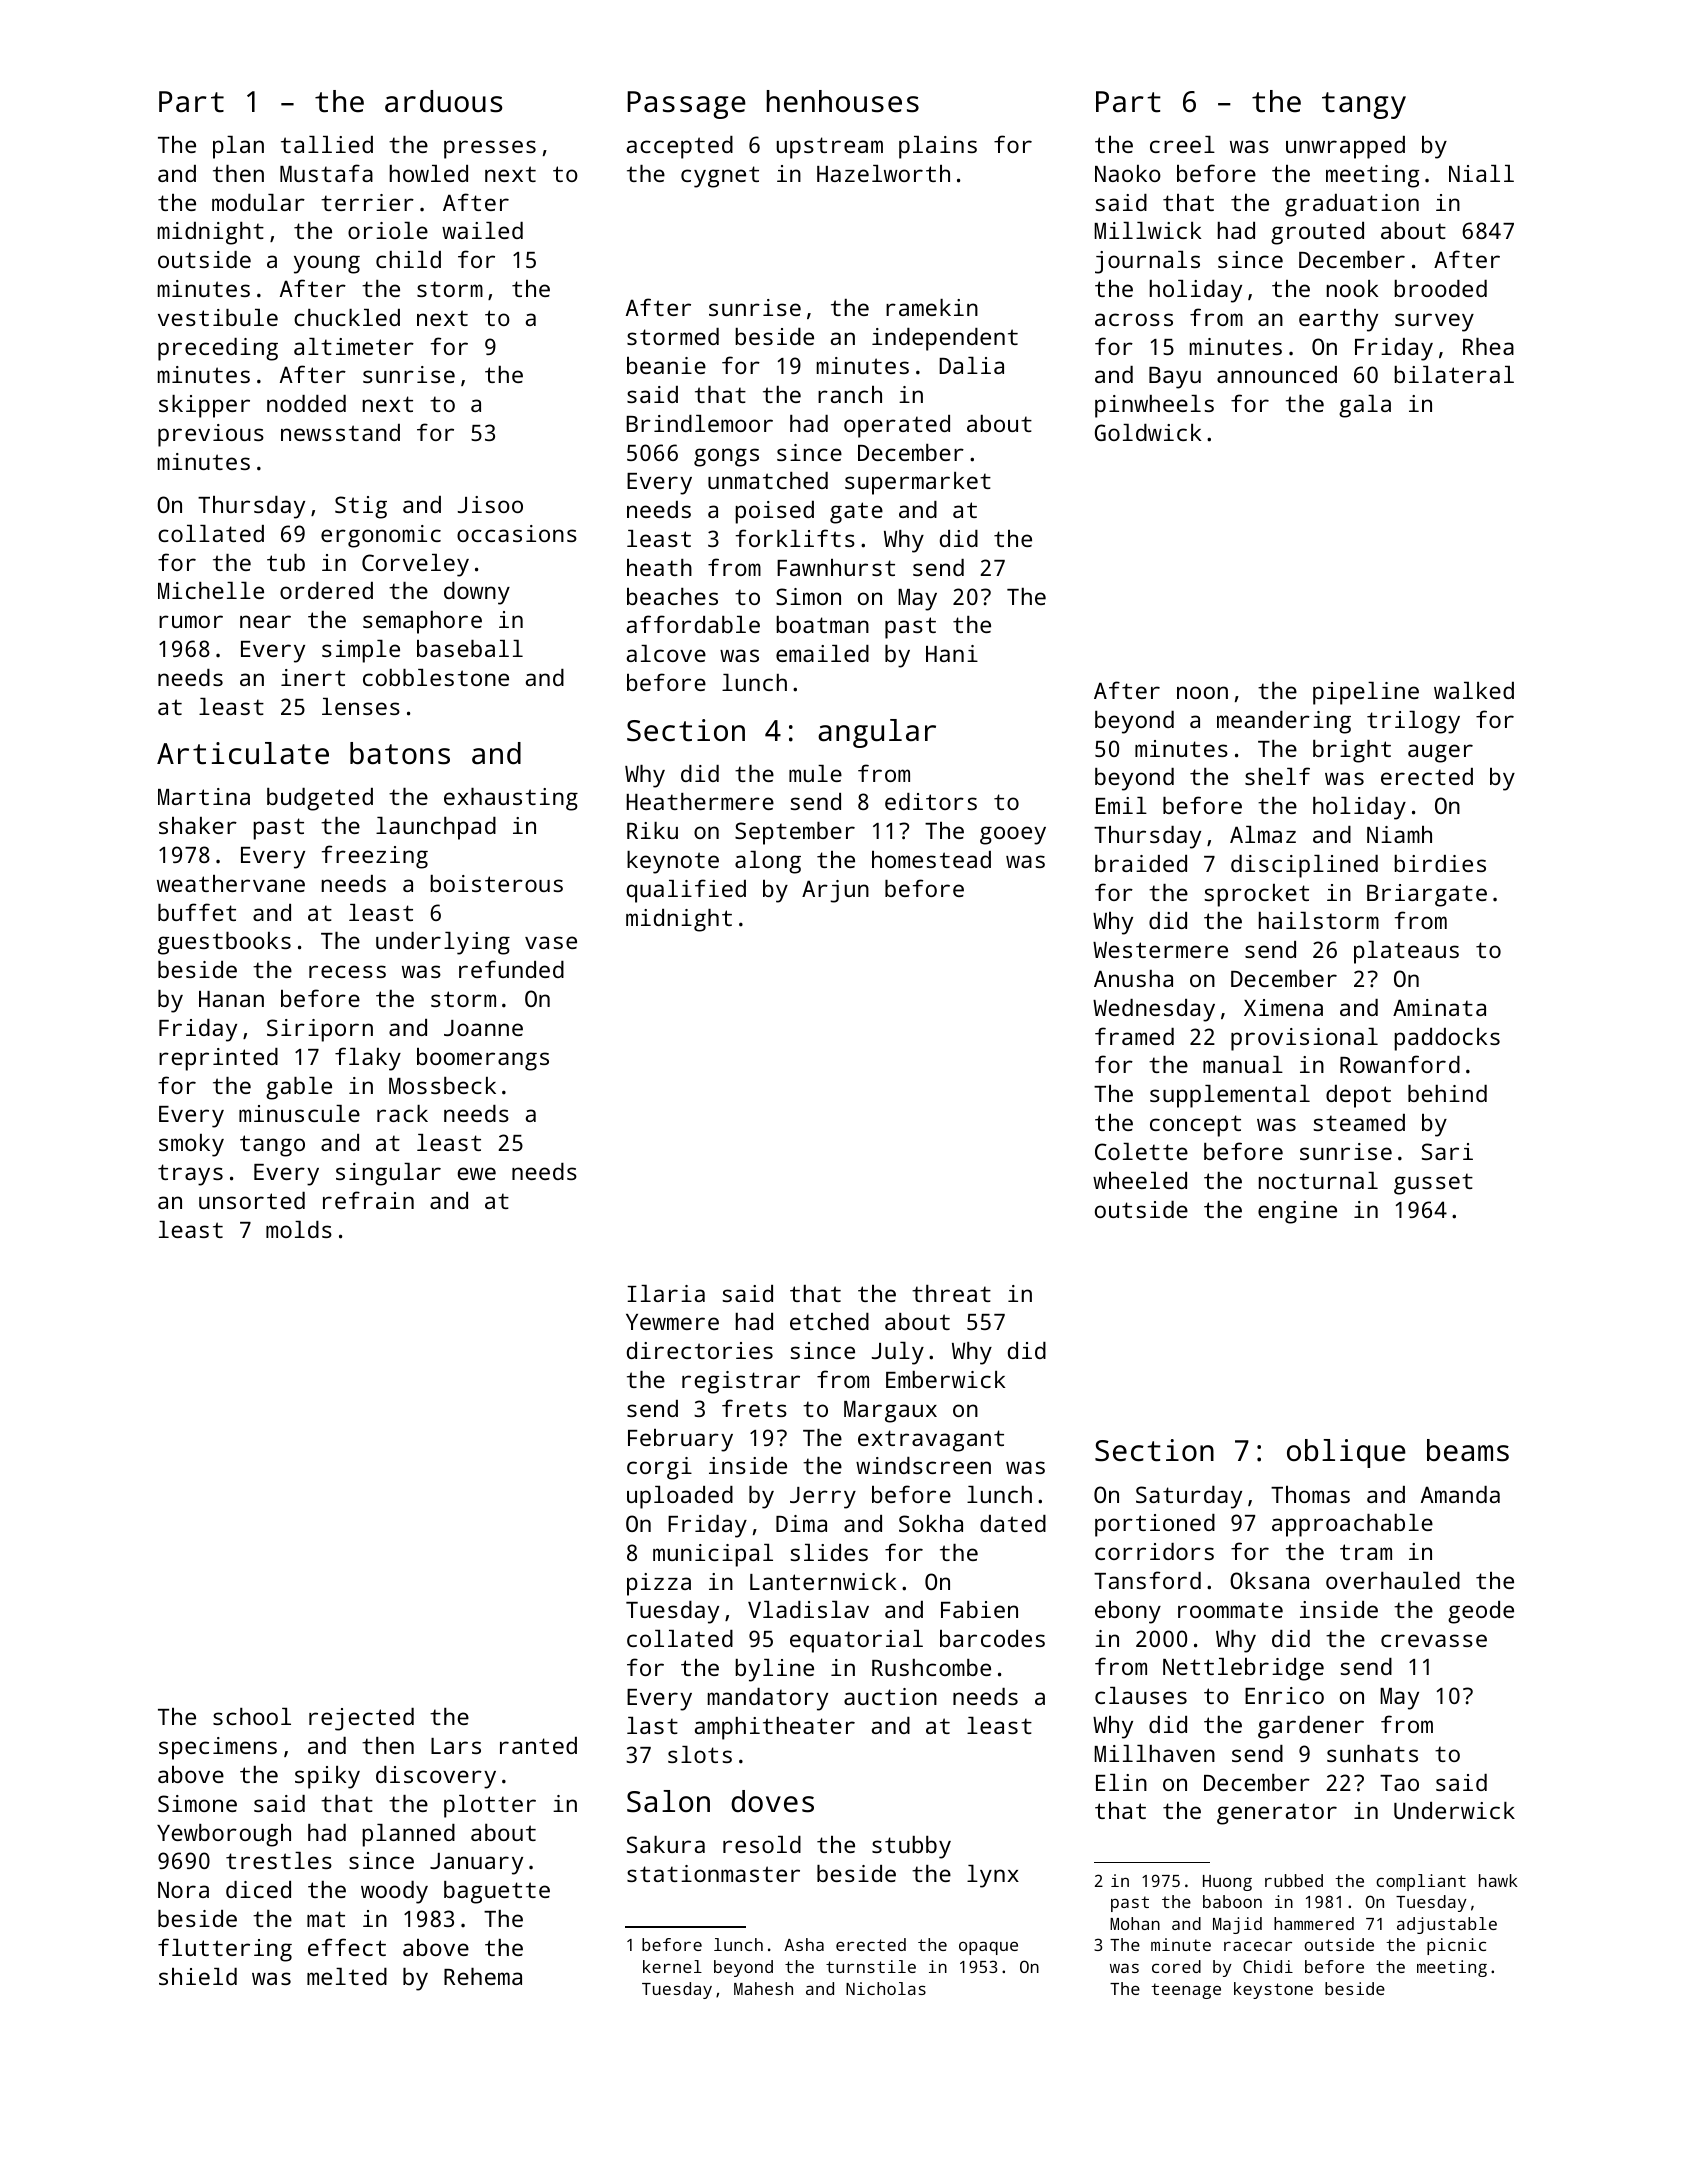 This page has width=1683, height=2178. What do you see at coordinates (768, 480) in the page?
I see `unmatched` at bounding box center [768, 480].
